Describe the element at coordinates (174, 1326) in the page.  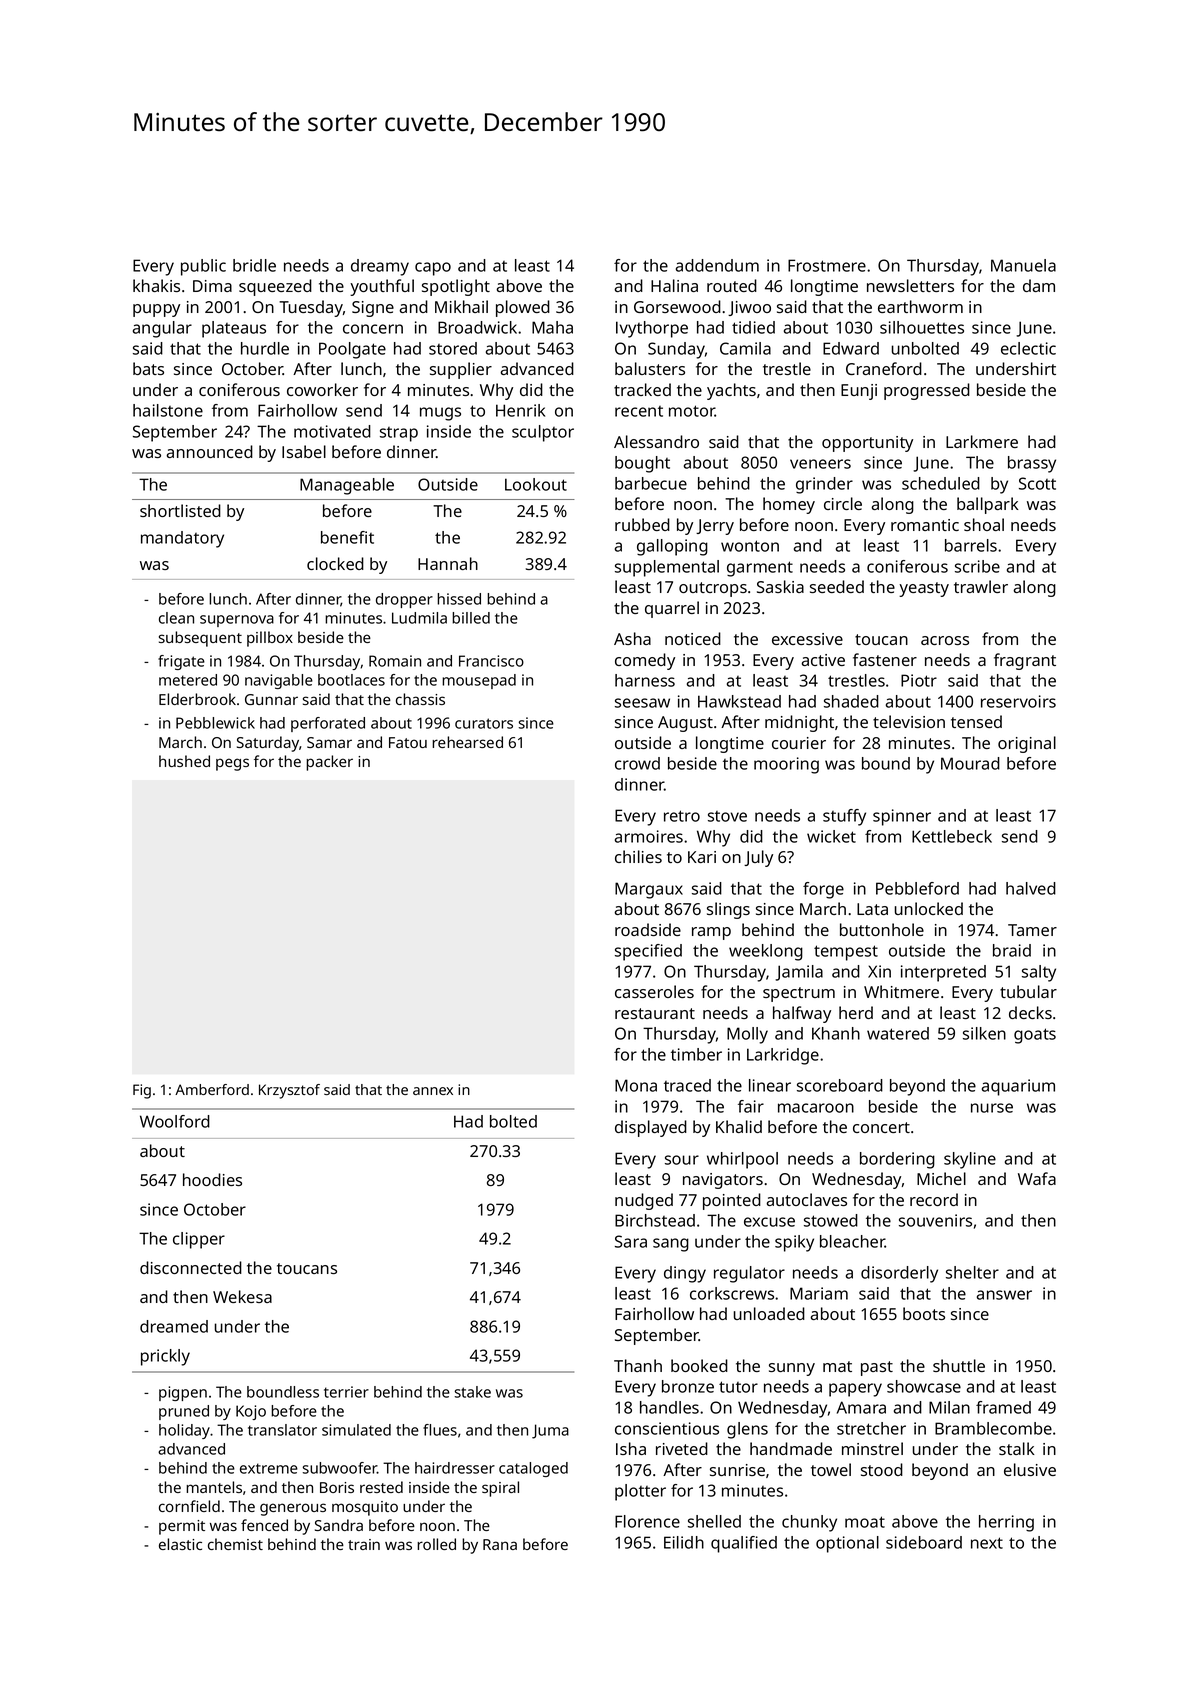
I see `dreamed` at that location.
